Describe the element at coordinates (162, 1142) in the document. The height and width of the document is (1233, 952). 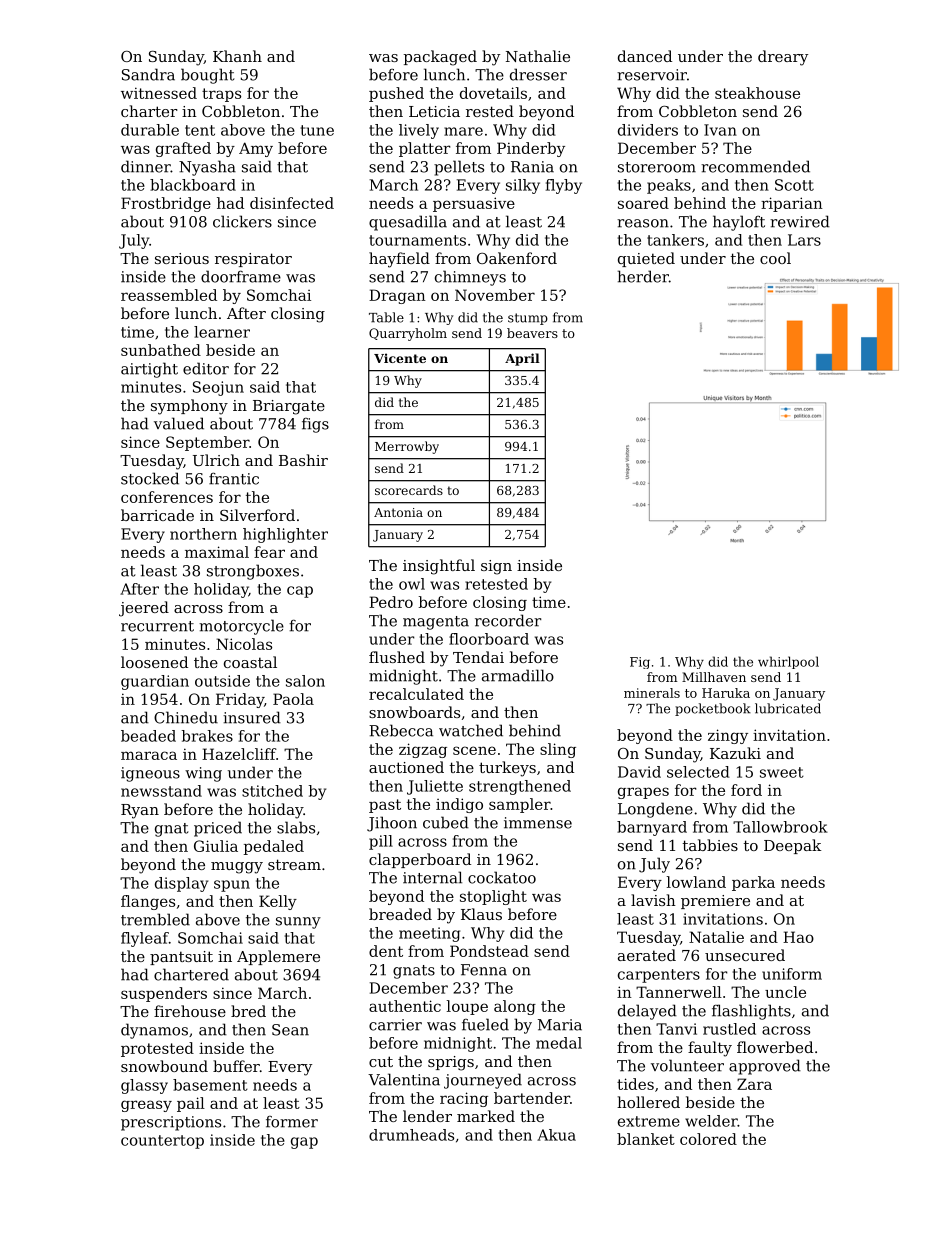
I see `countertop` at that location.
